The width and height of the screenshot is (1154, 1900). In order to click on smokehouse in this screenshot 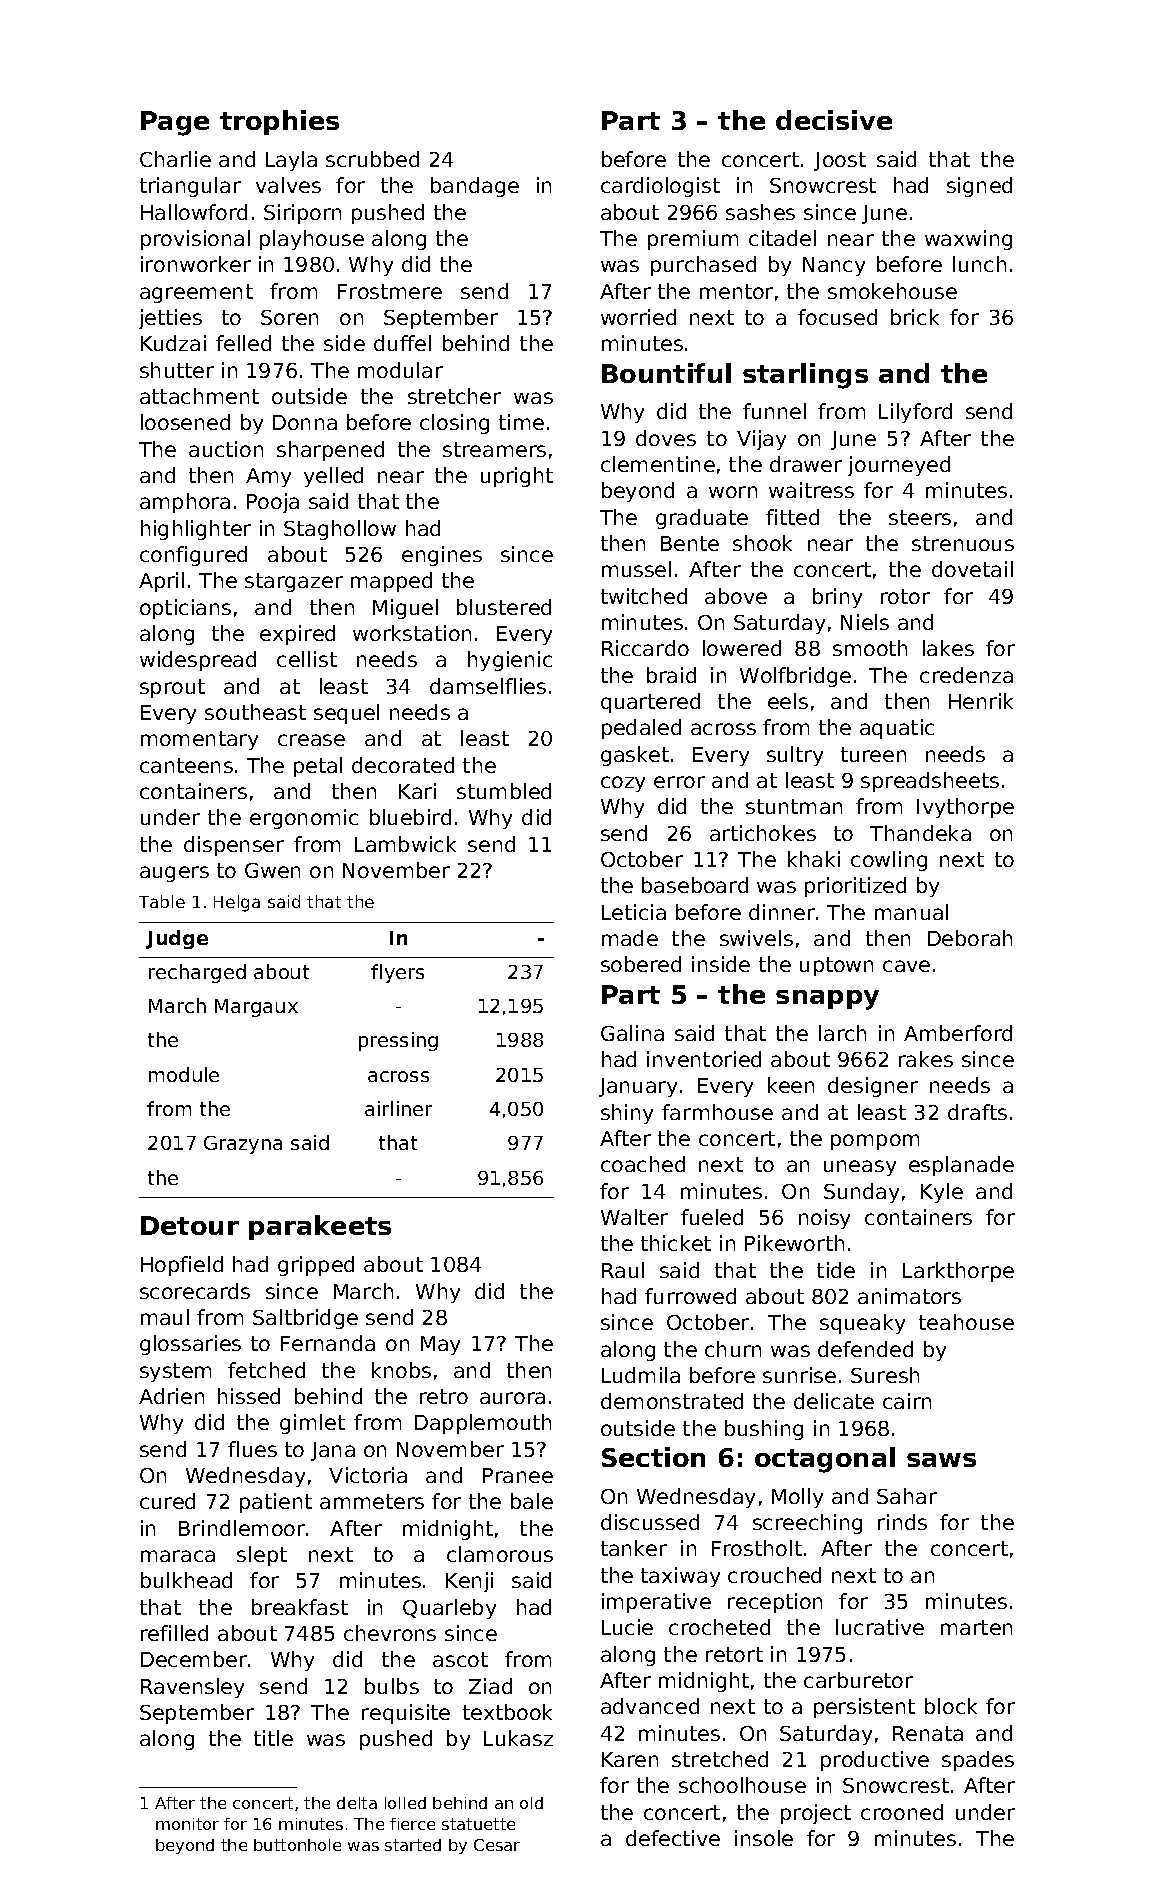, I will do `click(892, 291)`.
